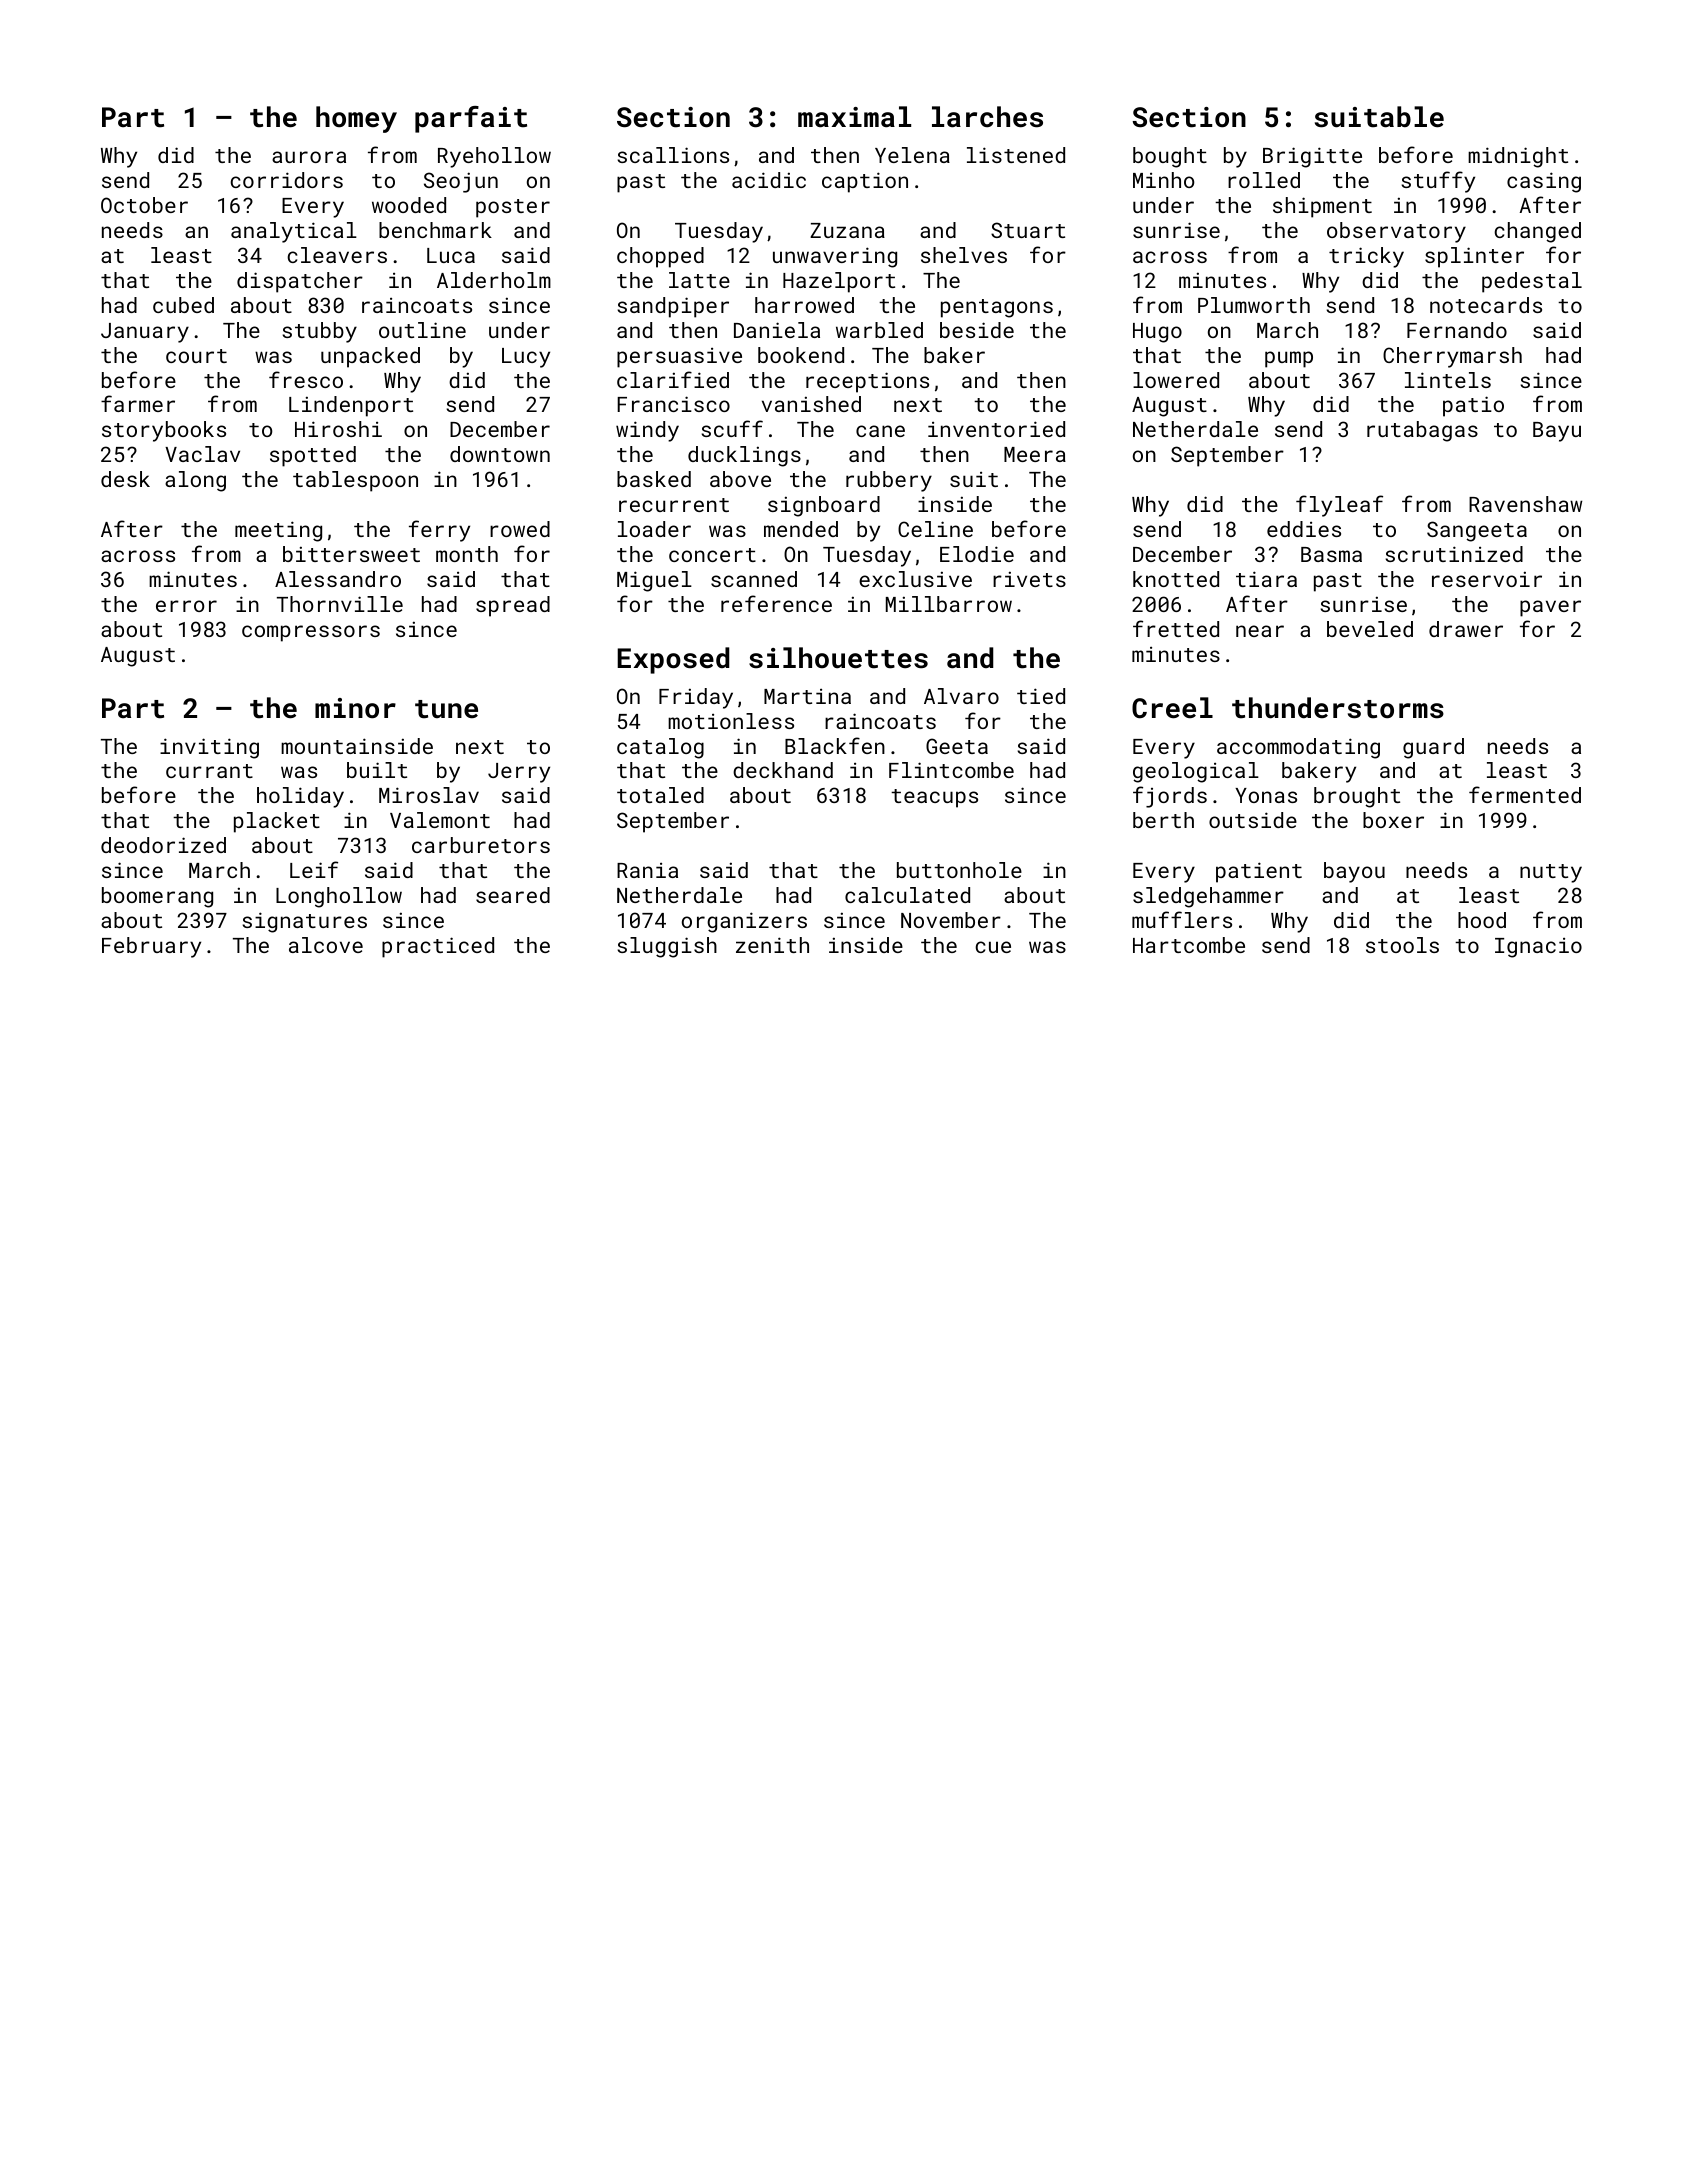 The width and height of the screenshot is (1683, 2178). Describe the element at coordinates (1182, 919) in the screenshot. I see `mufflers` at that location.
